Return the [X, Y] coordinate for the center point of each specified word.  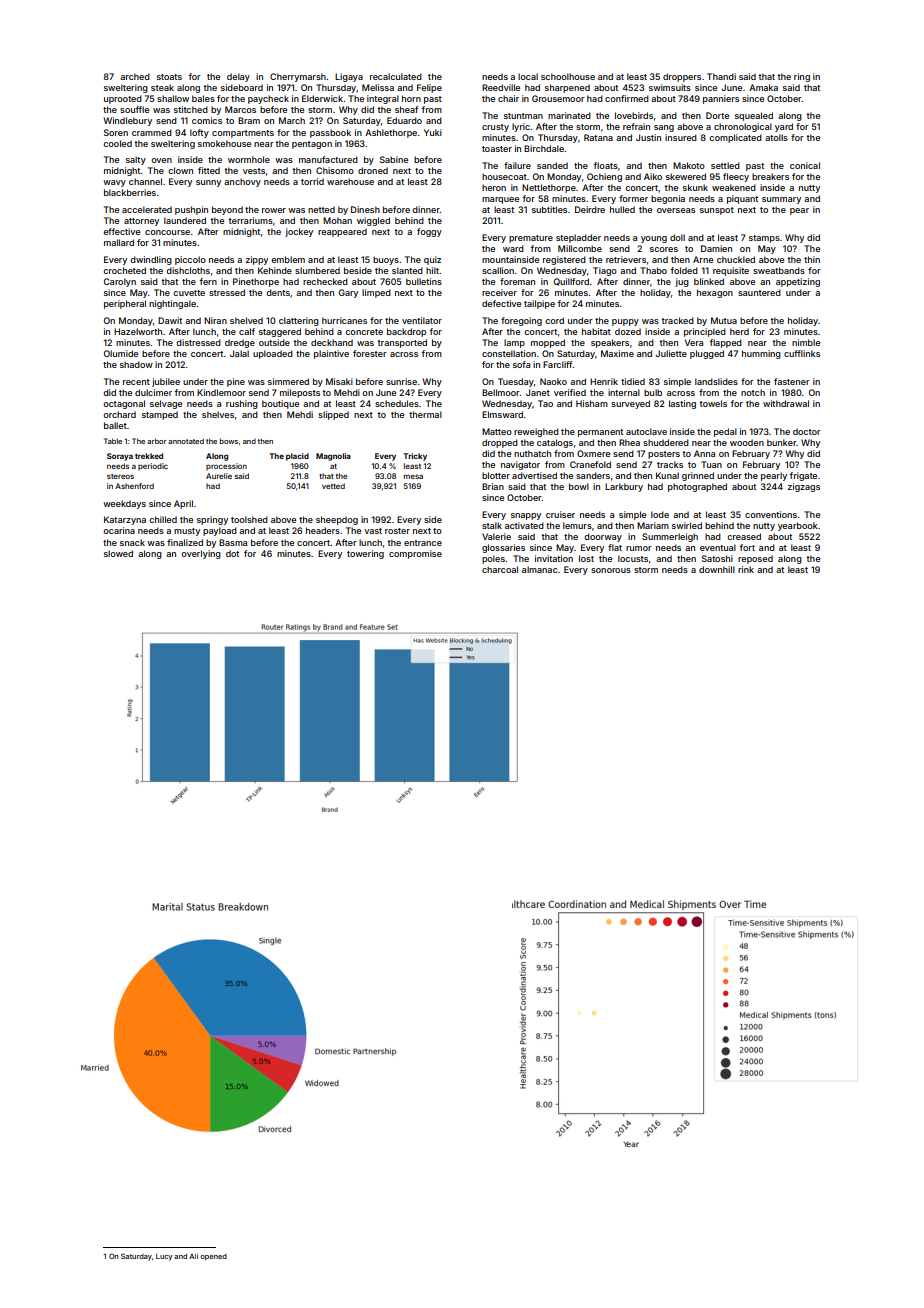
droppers [682, 77]
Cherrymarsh [298, 77]
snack [132, 542]
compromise [415, 554]
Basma [233, 542]
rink [746, 569]
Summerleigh [670, 537]
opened [213, 1257]
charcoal [500, 569]
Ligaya [349, 77]
